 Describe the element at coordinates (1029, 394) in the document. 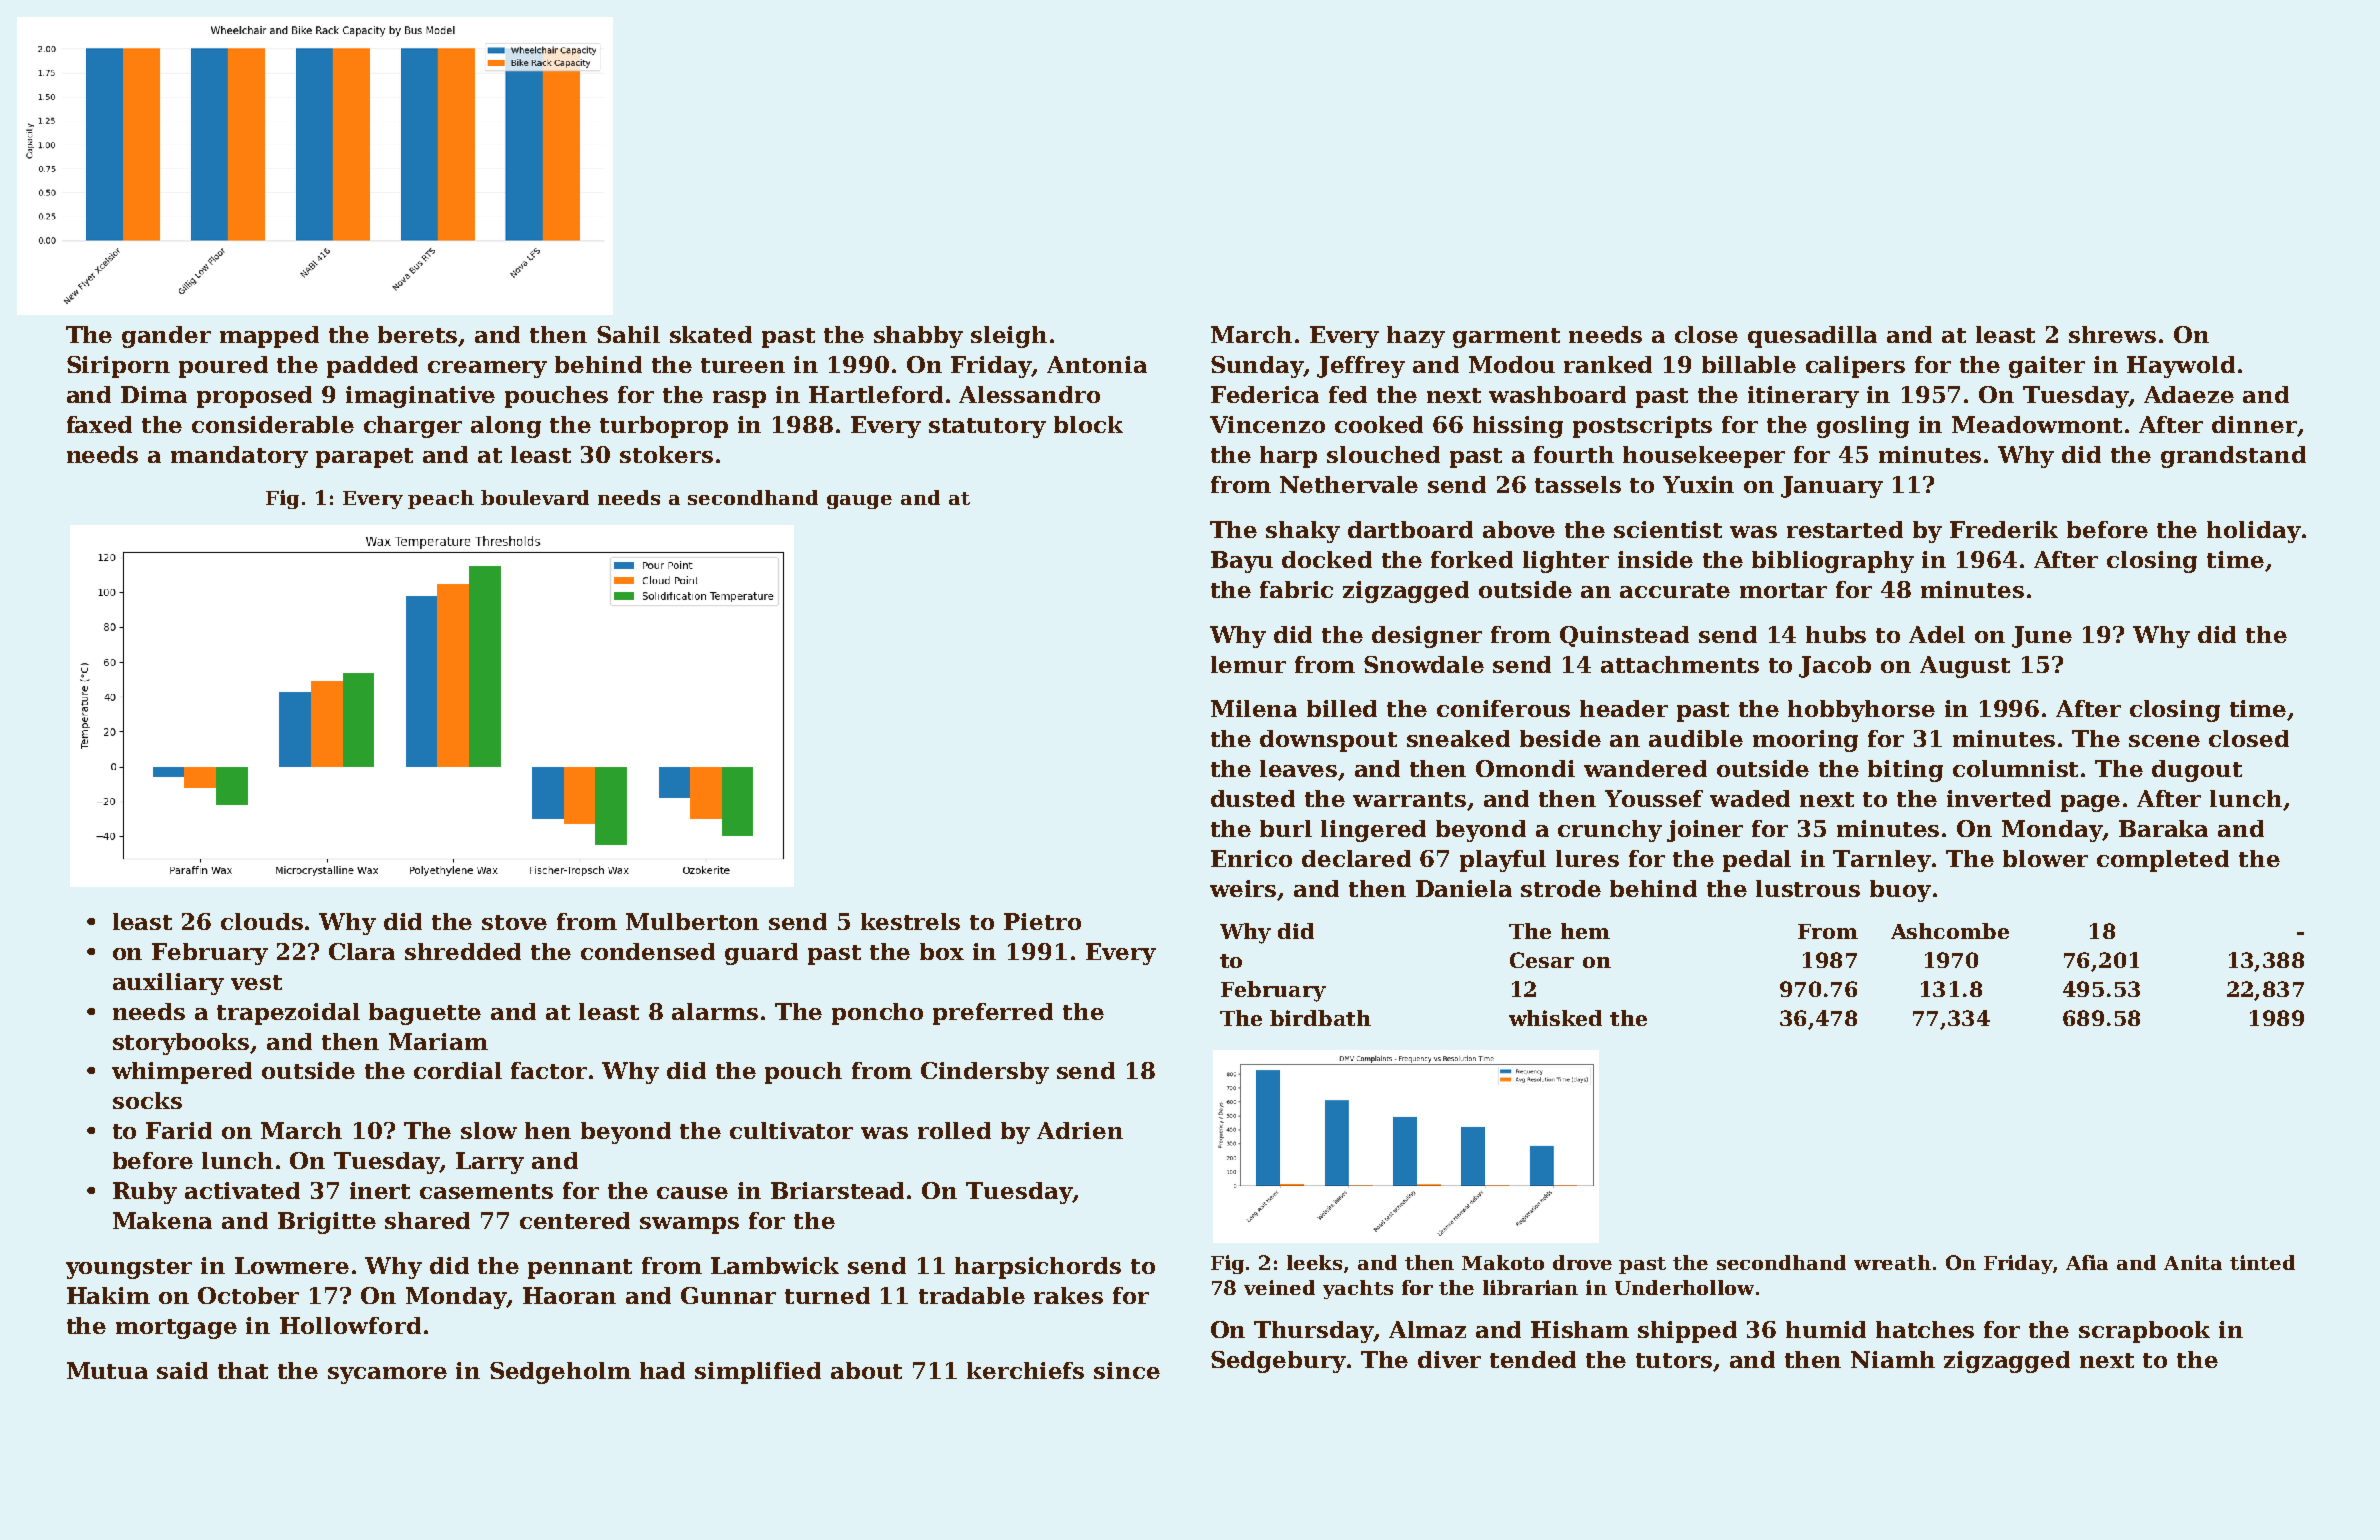

I see `Alessandro` at that location.
